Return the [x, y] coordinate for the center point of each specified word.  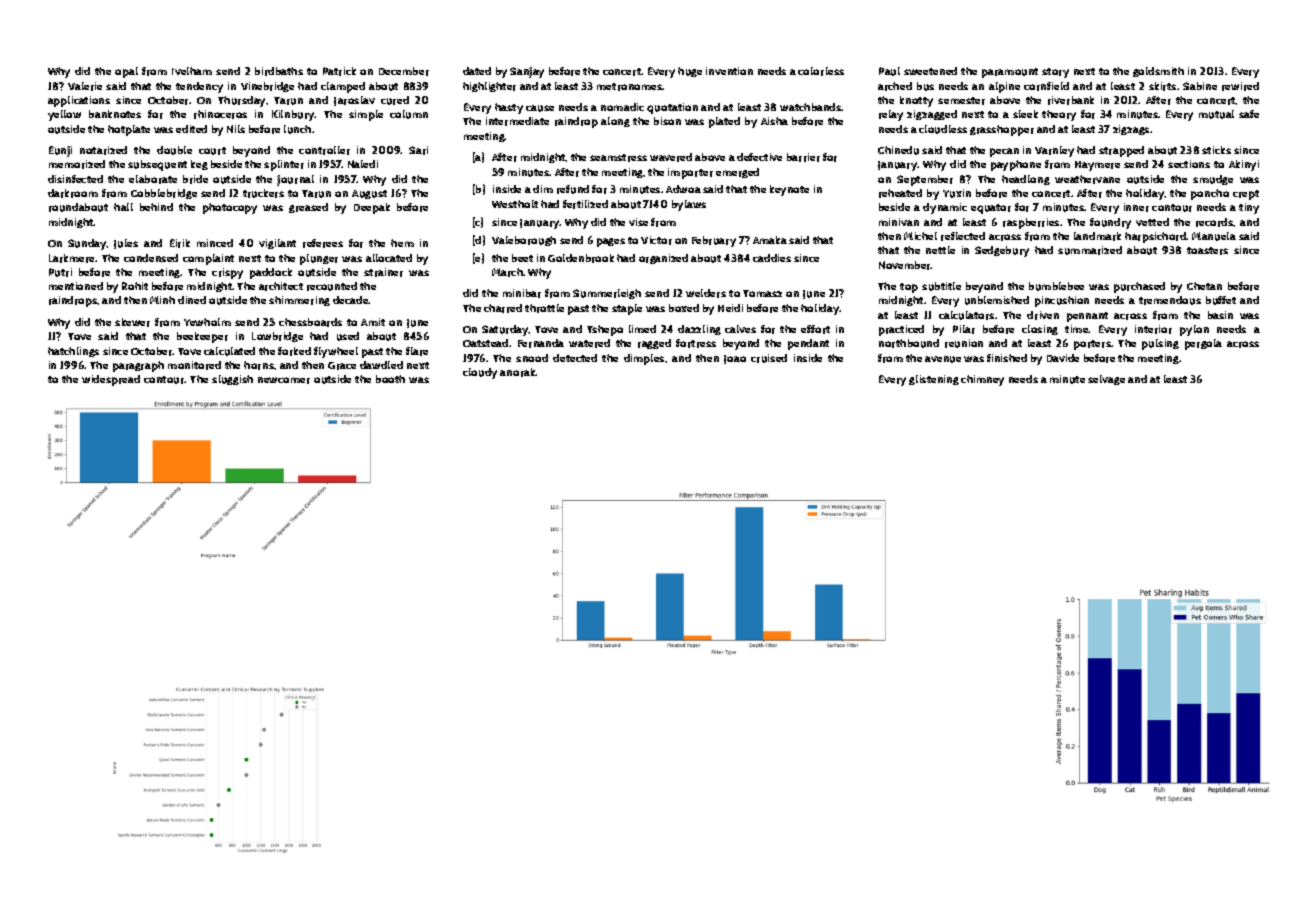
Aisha [774, 121]
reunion [964, 343]
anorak [518, 372]
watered [589, 343]
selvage [1106, 380]
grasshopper [1002, 130]
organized [663, 259]
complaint [208, 259]
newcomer [284, 380]
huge [690, 72]
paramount [1010, 73]
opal [126, 72]
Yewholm [207, 322]
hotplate [129, 130]
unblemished [997, 300]
